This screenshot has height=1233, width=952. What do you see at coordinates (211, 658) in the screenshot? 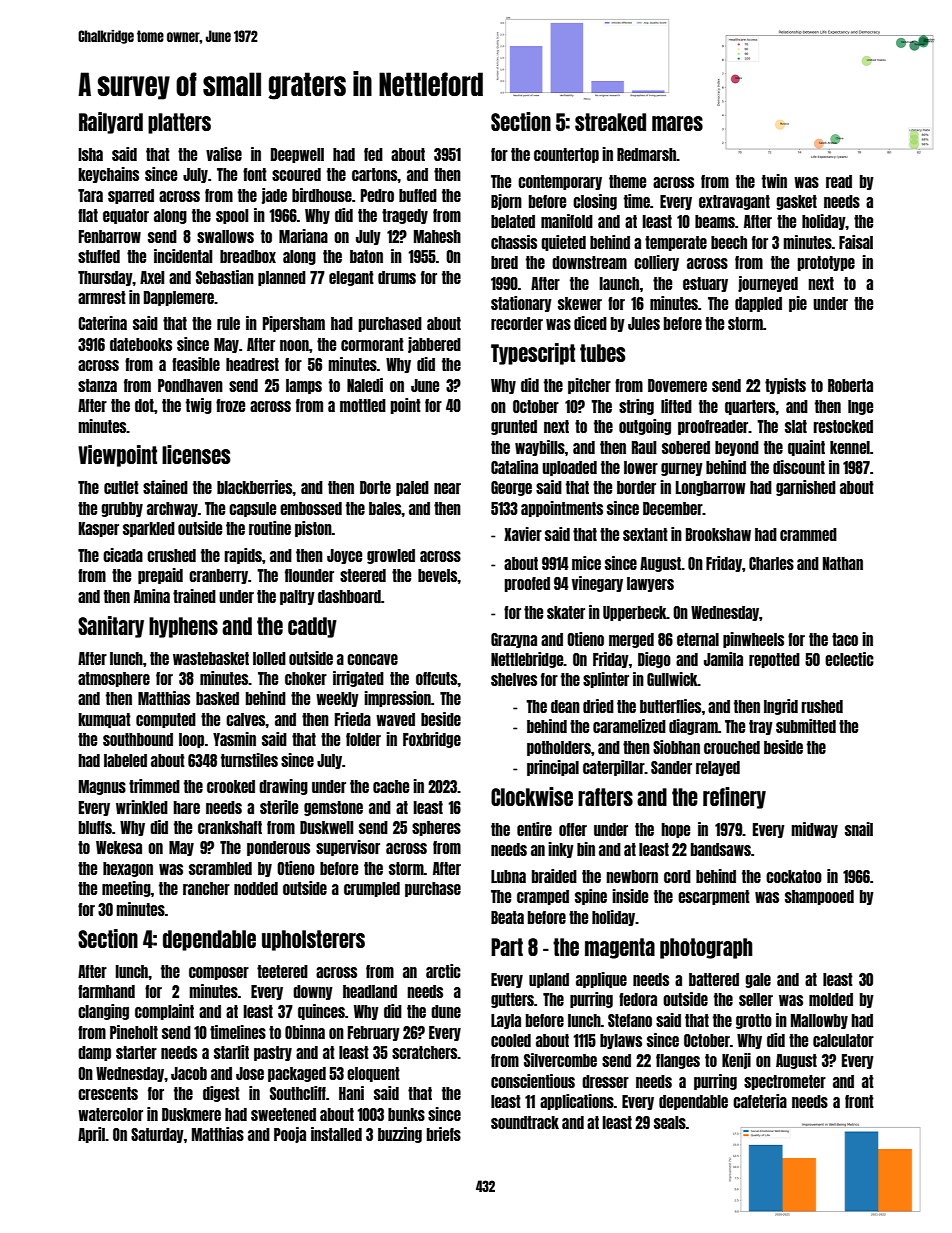
I see `wastebasket` at bounding box center [211, 658].
